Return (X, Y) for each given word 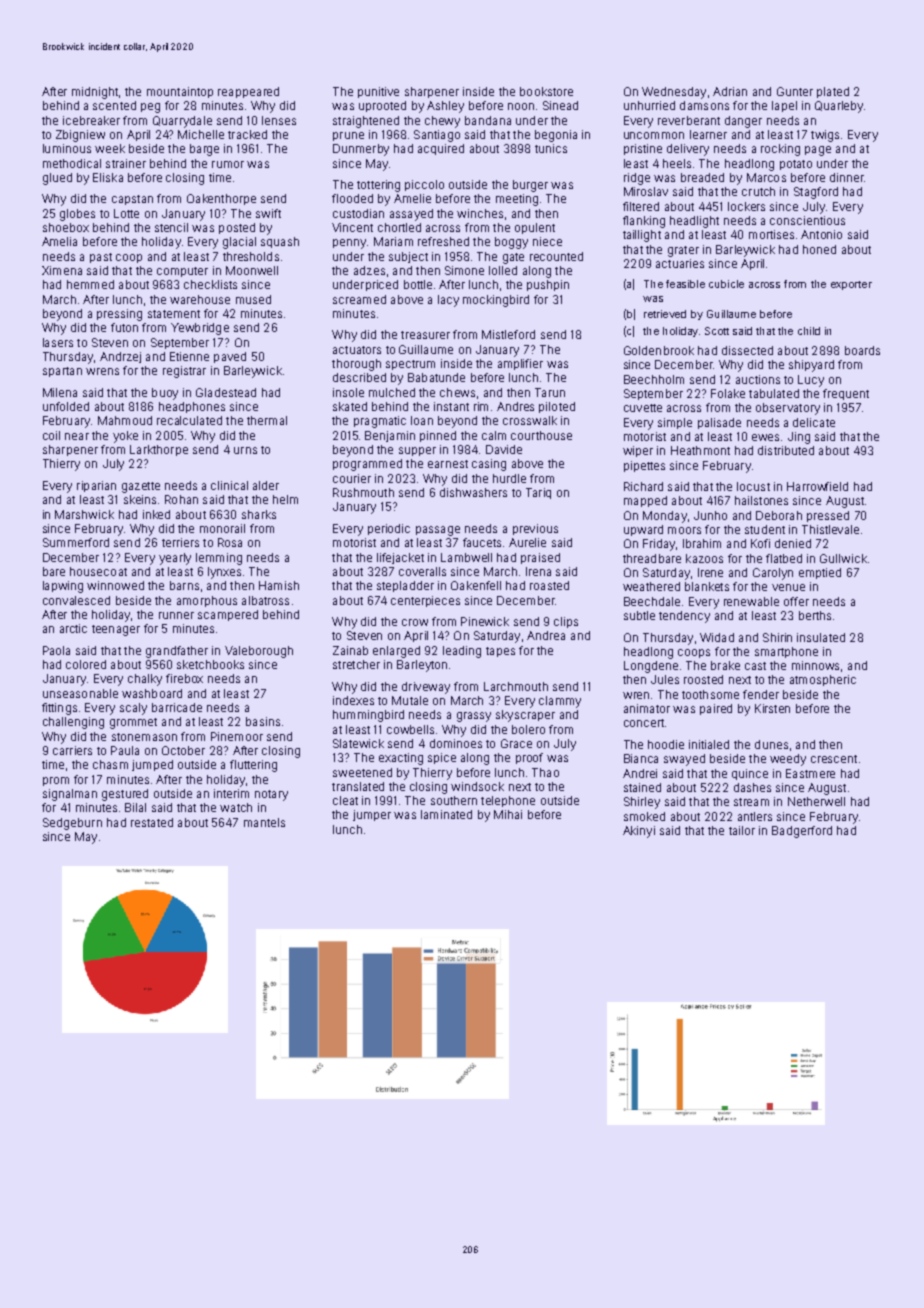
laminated (446, 814)
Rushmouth (363, 492)
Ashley (445, 107)
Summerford (76, 542)
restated (152, 822)
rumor (228, 164)
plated (833, 92)
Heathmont (700, 450)
